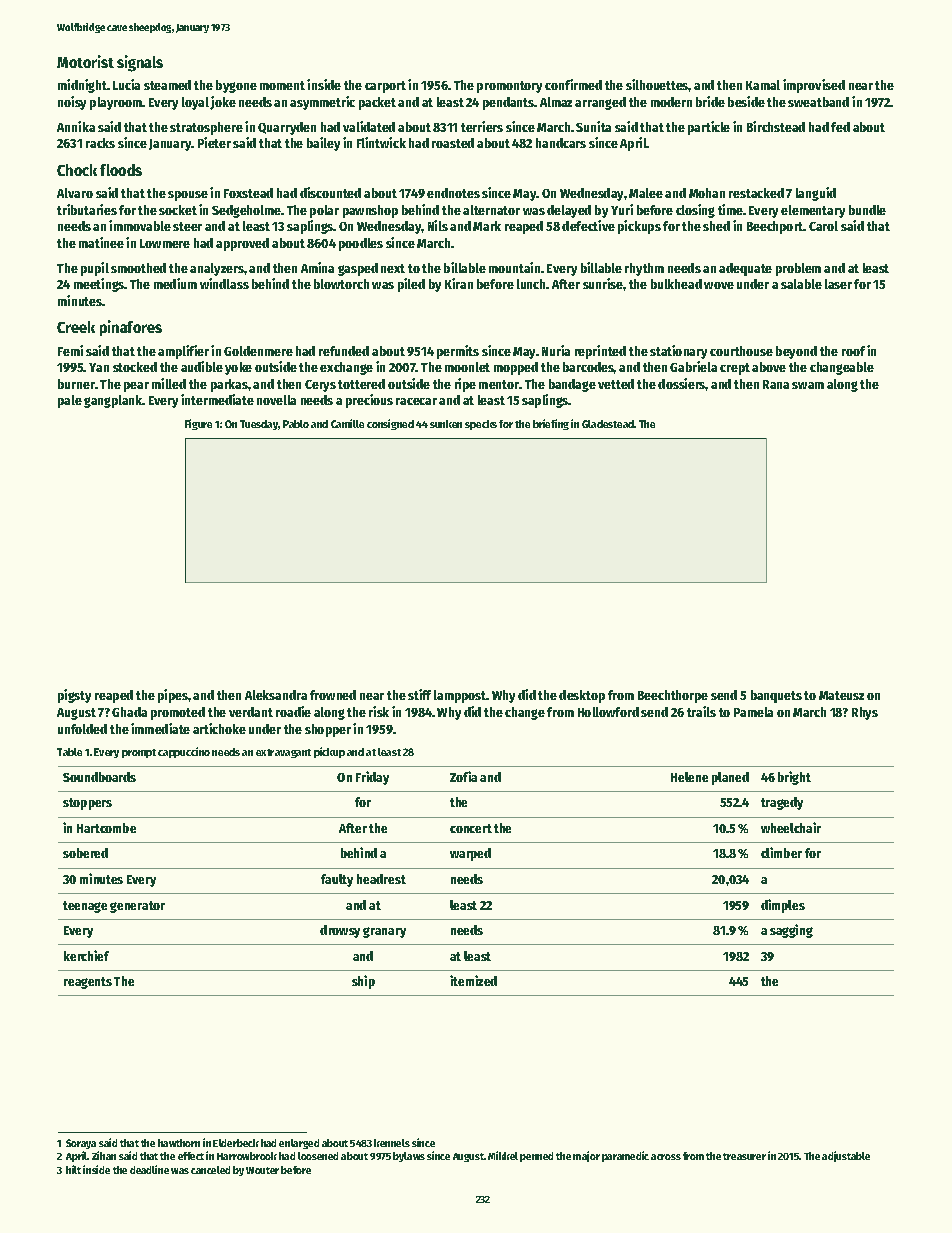  I want to click on pipes, so click(173, 696).
